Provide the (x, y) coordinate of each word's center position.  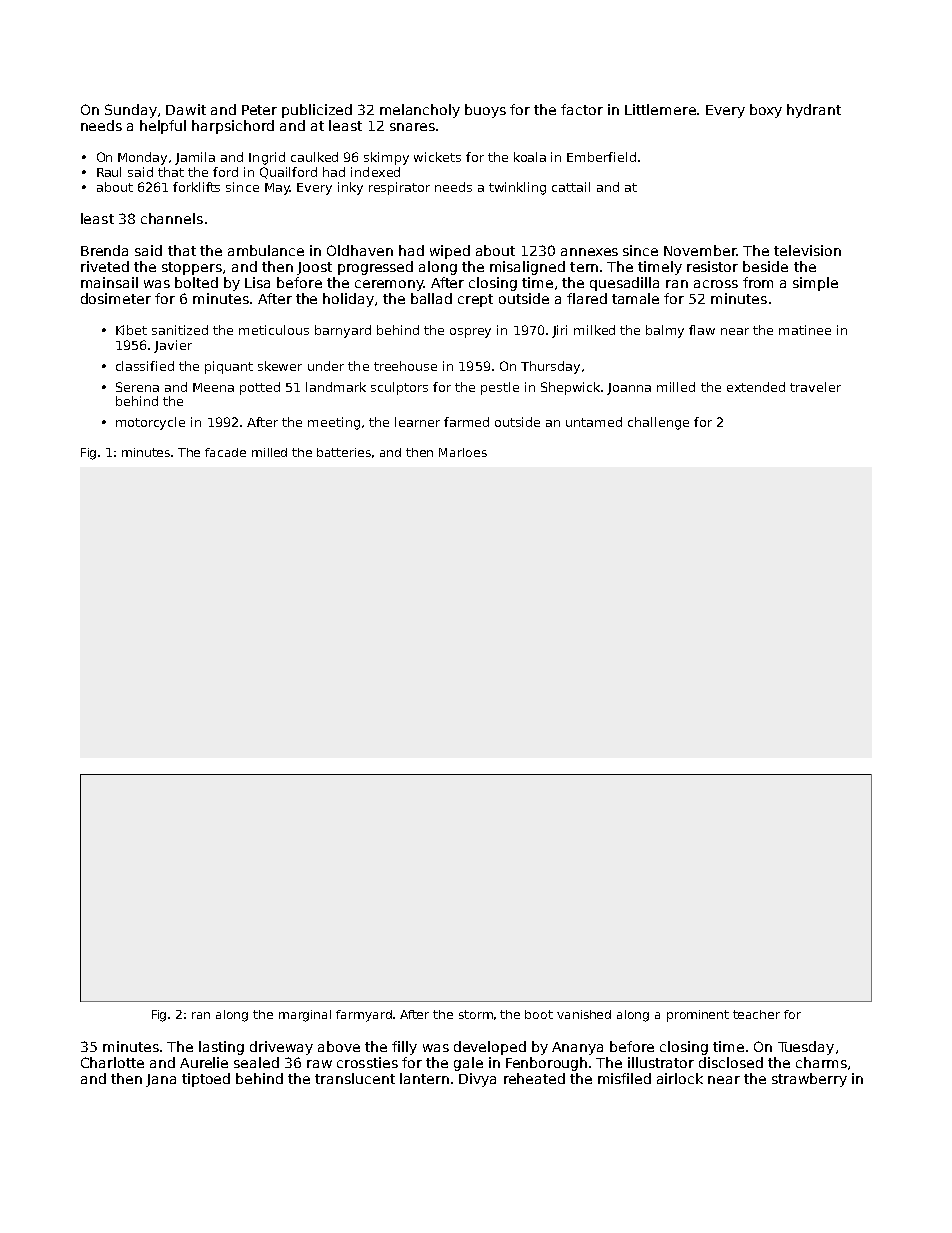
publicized (317, 111)
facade (225, 452)
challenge (658, 423)
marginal (305, 1016)
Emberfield (601, 157)
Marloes (463, 452)
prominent (698, 1016)
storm (476, 1014)
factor (582, 109)
